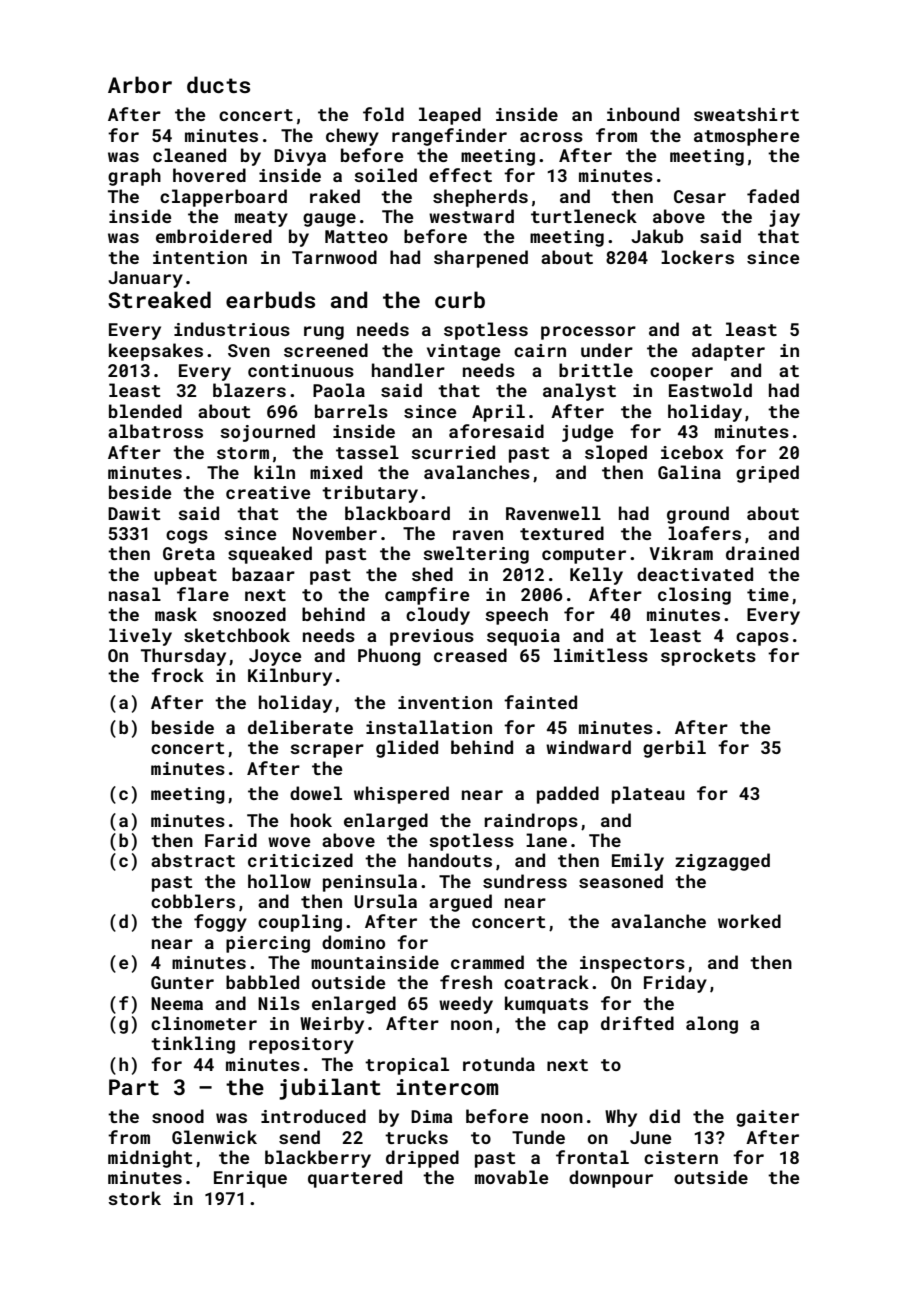  I want to click on soiled, so click(385, 175).
